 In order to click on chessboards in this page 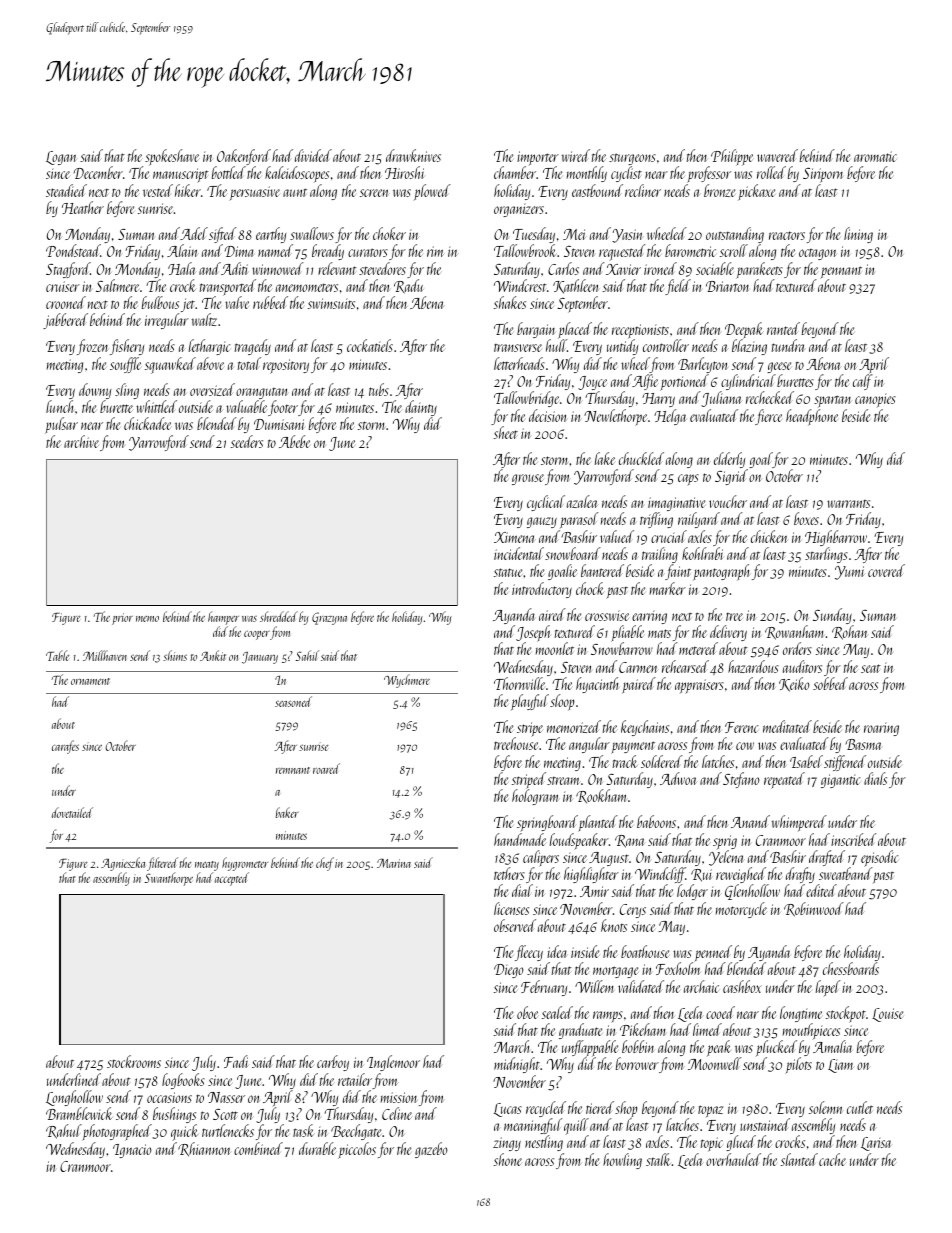, I will do `click(851, 968)`.
